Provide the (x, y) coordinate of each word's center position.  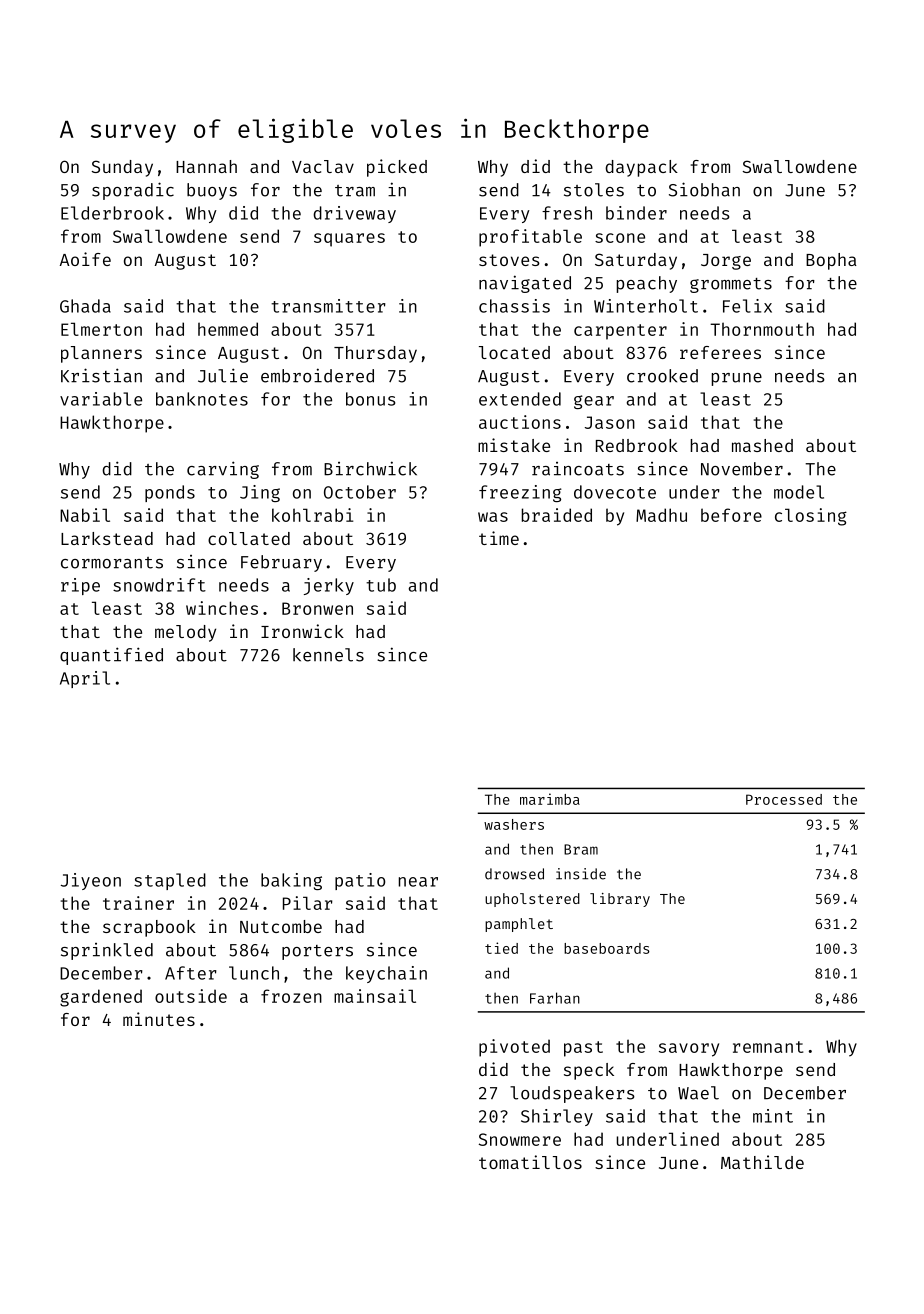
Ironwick (302, 631)
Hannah (206, 166)
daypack (641, 168)
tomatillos (530, 1162)
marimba (550, 799)
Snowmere (520, 1139)
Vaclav (323, 166)
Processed (784, 799)
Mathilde (762, 1162)
